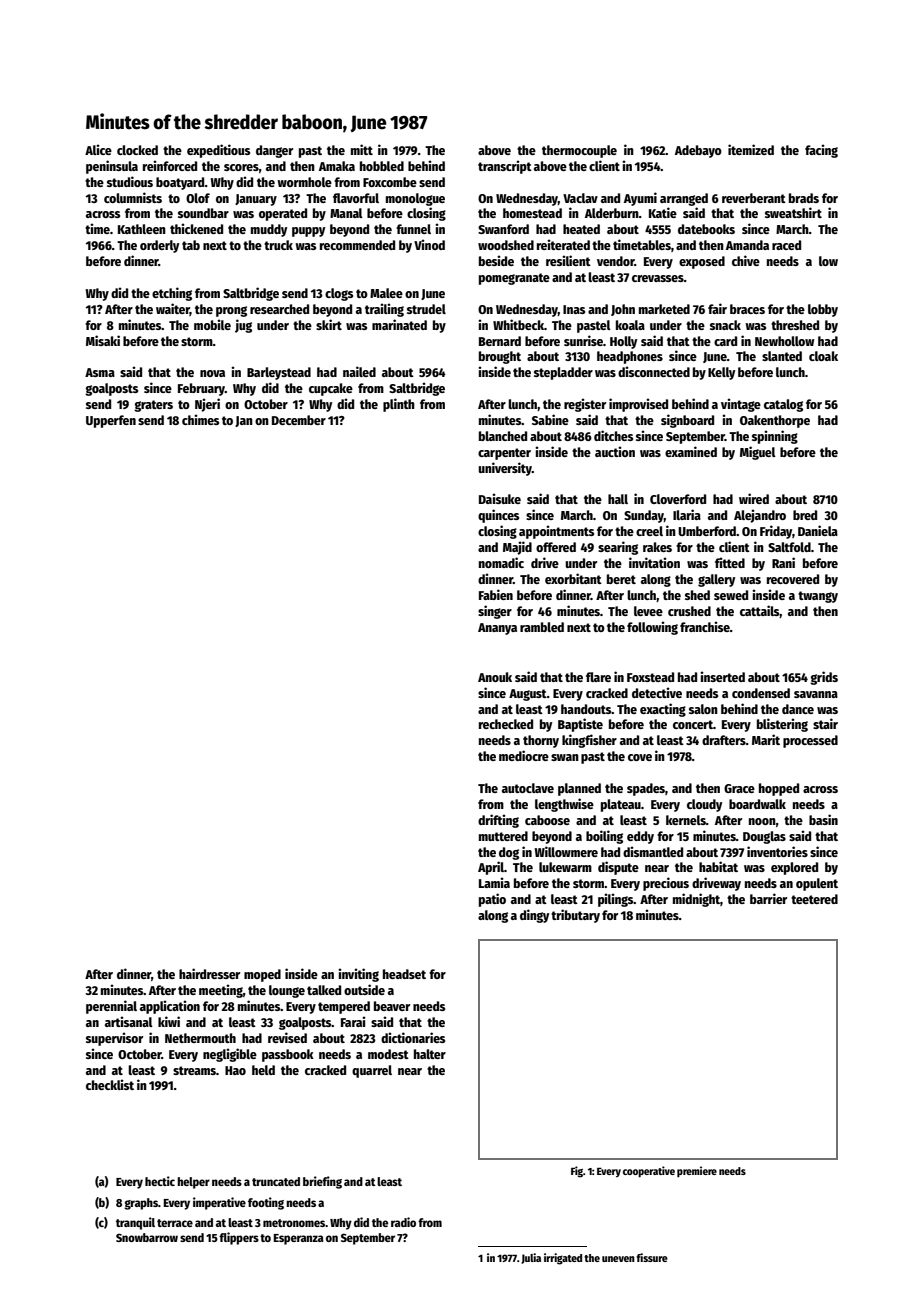 The height and width of the screenshot is (1308, 924). What do you see at coordinates (531, 1258) in the screenshot?
I see `Julia` at bounding box center [531, 1258].
